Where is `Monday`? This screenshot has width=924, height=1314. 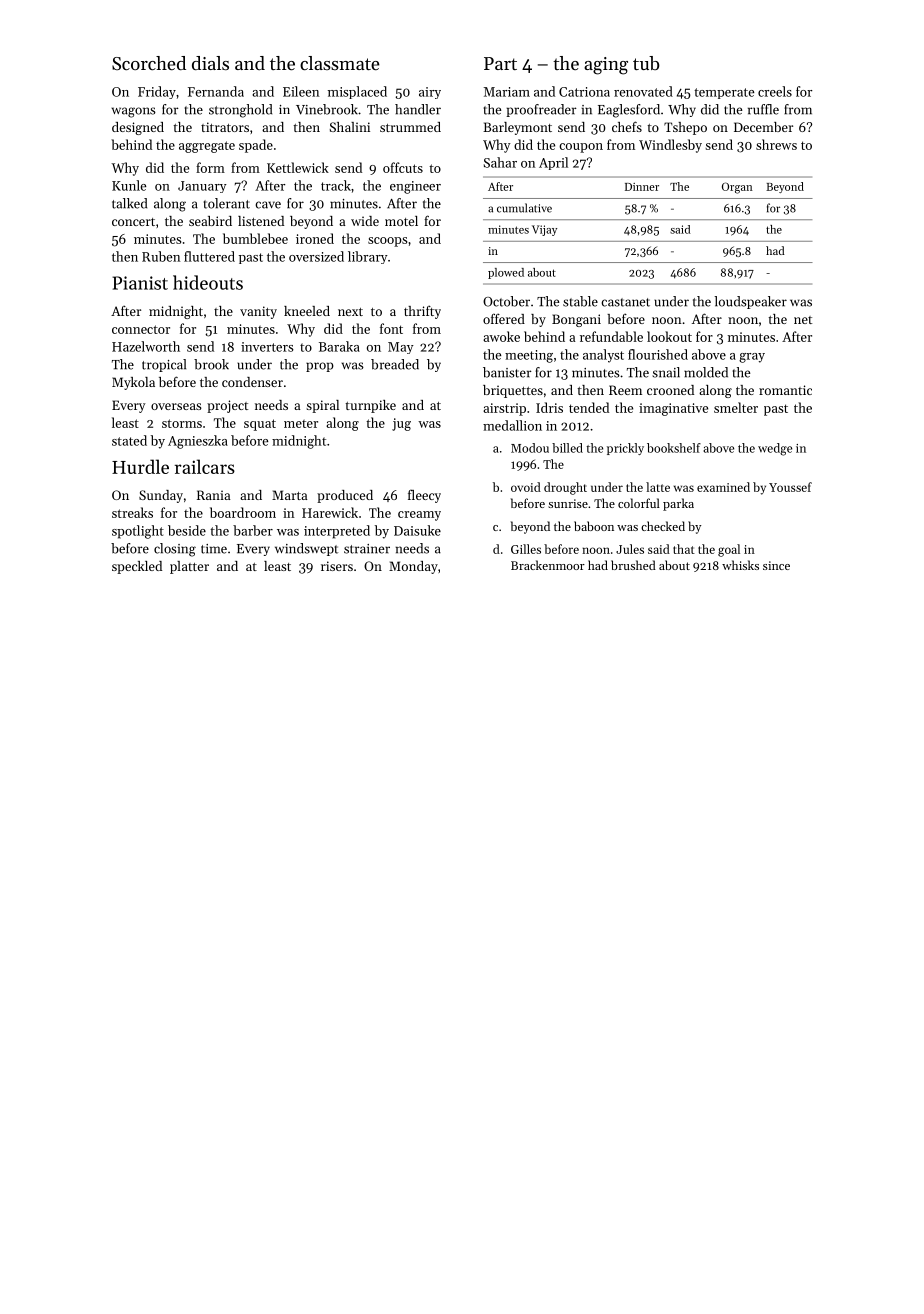
Monday is located at coordinates (413, 567).
